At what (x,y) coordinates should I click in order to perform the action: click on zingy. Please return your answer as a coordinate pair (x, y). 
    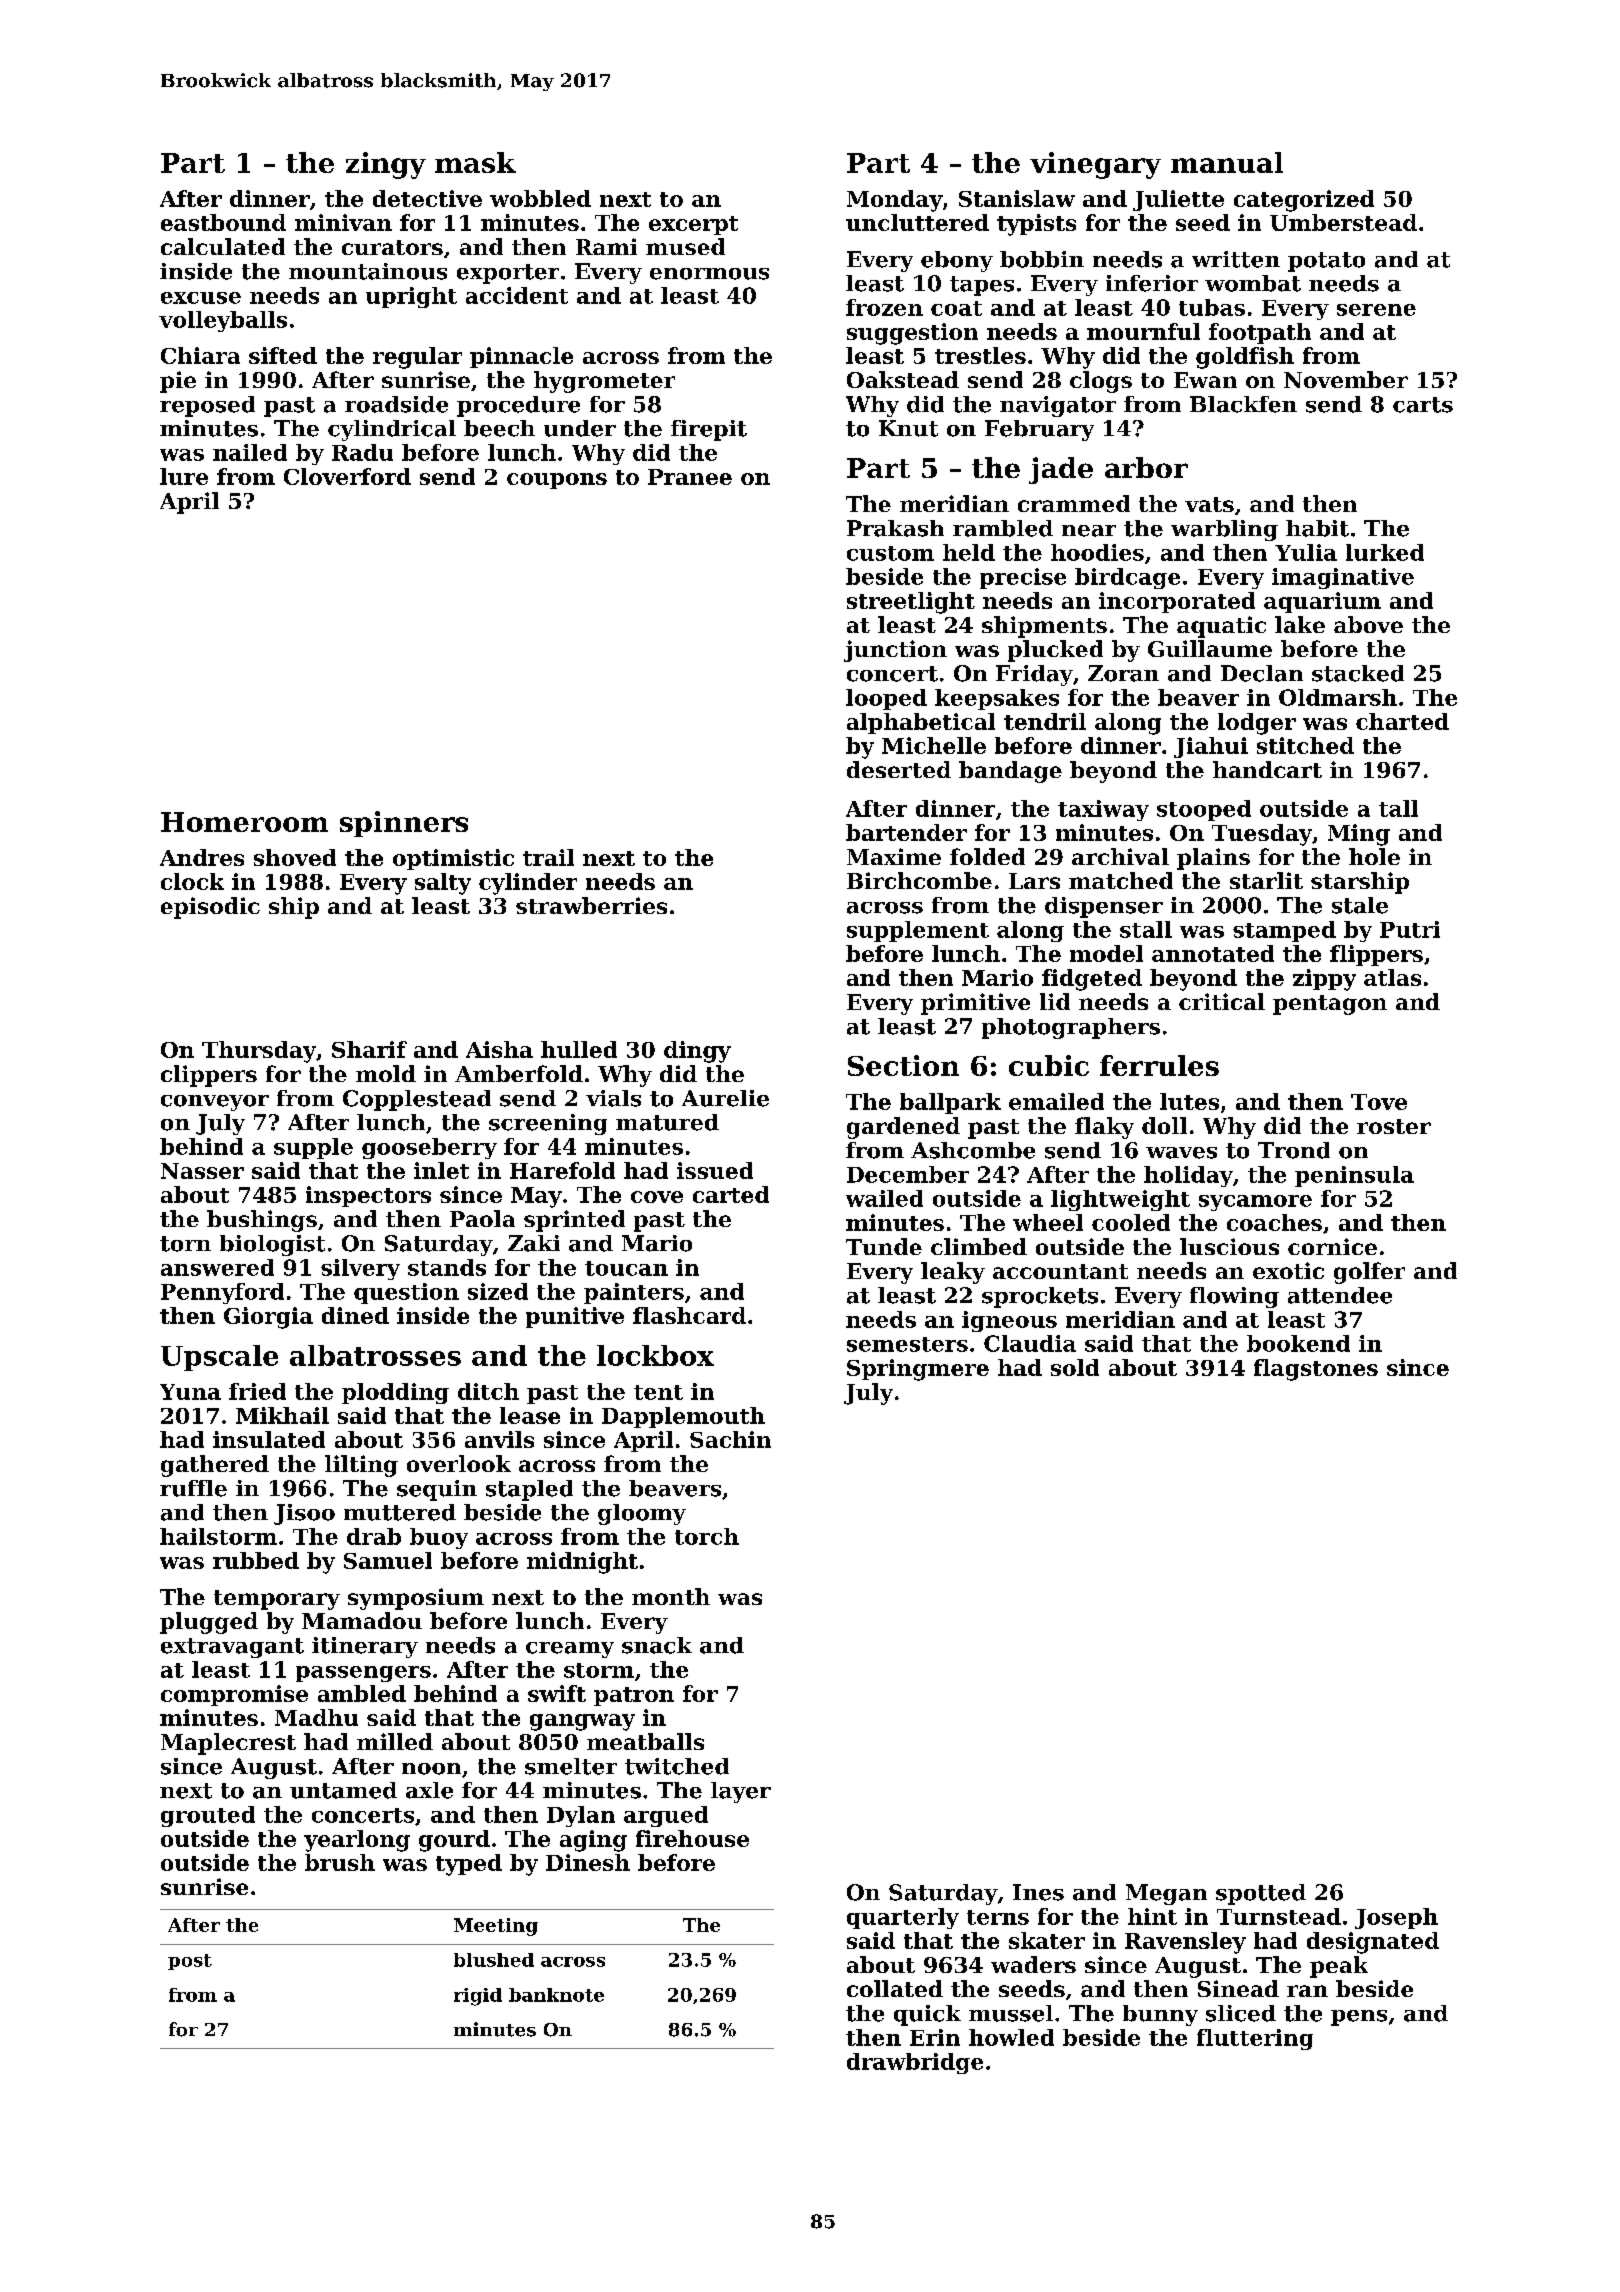
    Looking at the image, I should click on (386, 165).
